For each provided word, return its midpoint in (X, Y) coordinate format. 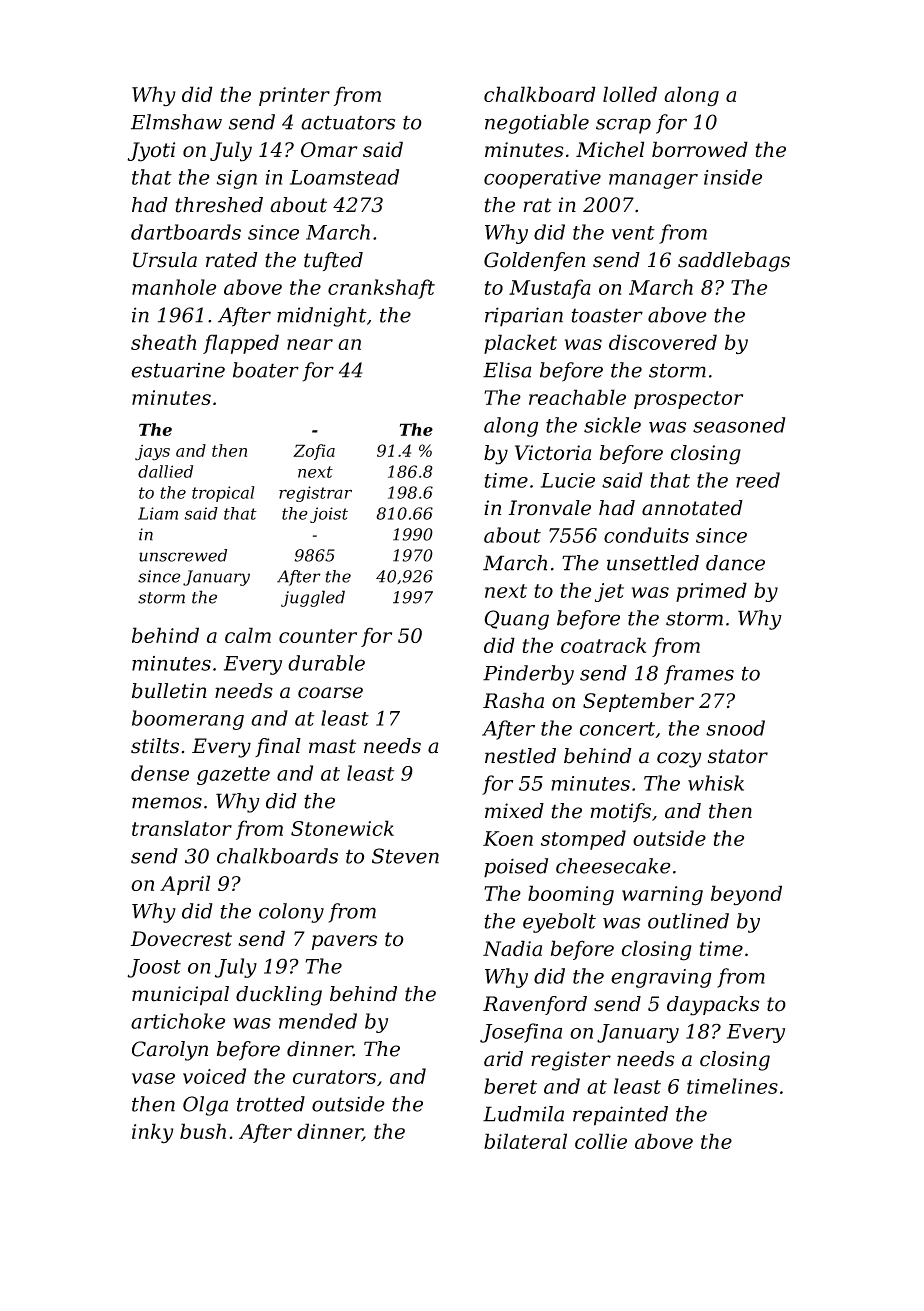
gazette (233, 776)
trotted (271, 1104)
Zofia (314, 452)
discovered (663, 342)
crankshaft (381, 289)
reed (758, 480)
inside (733, 177)
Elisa (507, 370)
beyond (746, 895)
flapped (241, 344)
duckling (279, 996)
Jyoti (151, 152)
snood (735, 728)
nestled (520, 756)
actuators (348, 122)
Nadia (512, 948)
